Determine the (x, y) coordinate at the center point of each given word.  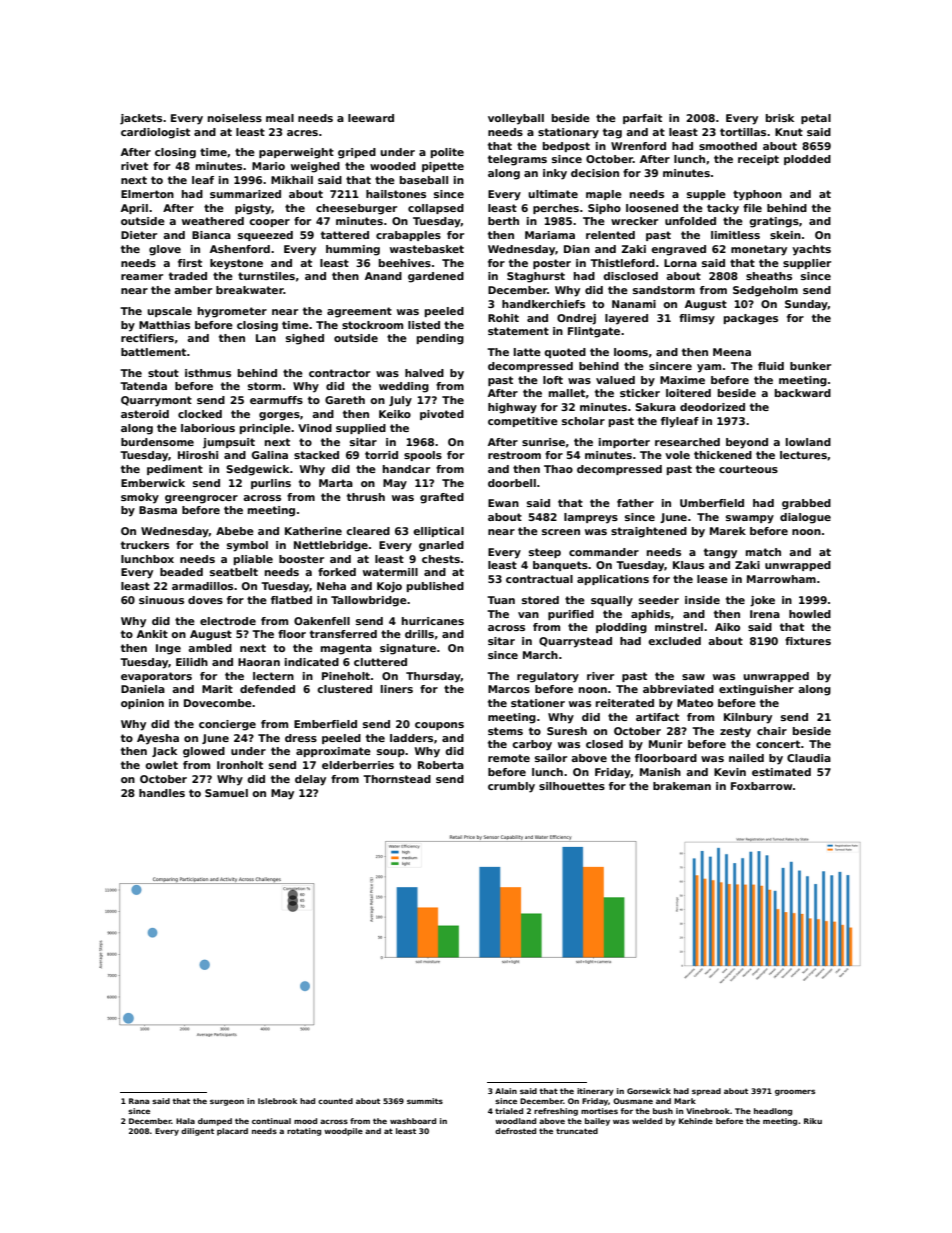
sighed (305, 339)
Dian (577, 249)
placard (232, 1132)
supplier (807, 264)
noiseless (235, 118)
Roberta (441, 765)
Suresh (567, 731)
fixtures (808, 641)
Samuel (226, 793)
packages (751, 319)
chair (772, 731)
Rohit (503, 318)
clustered (344, 689)
